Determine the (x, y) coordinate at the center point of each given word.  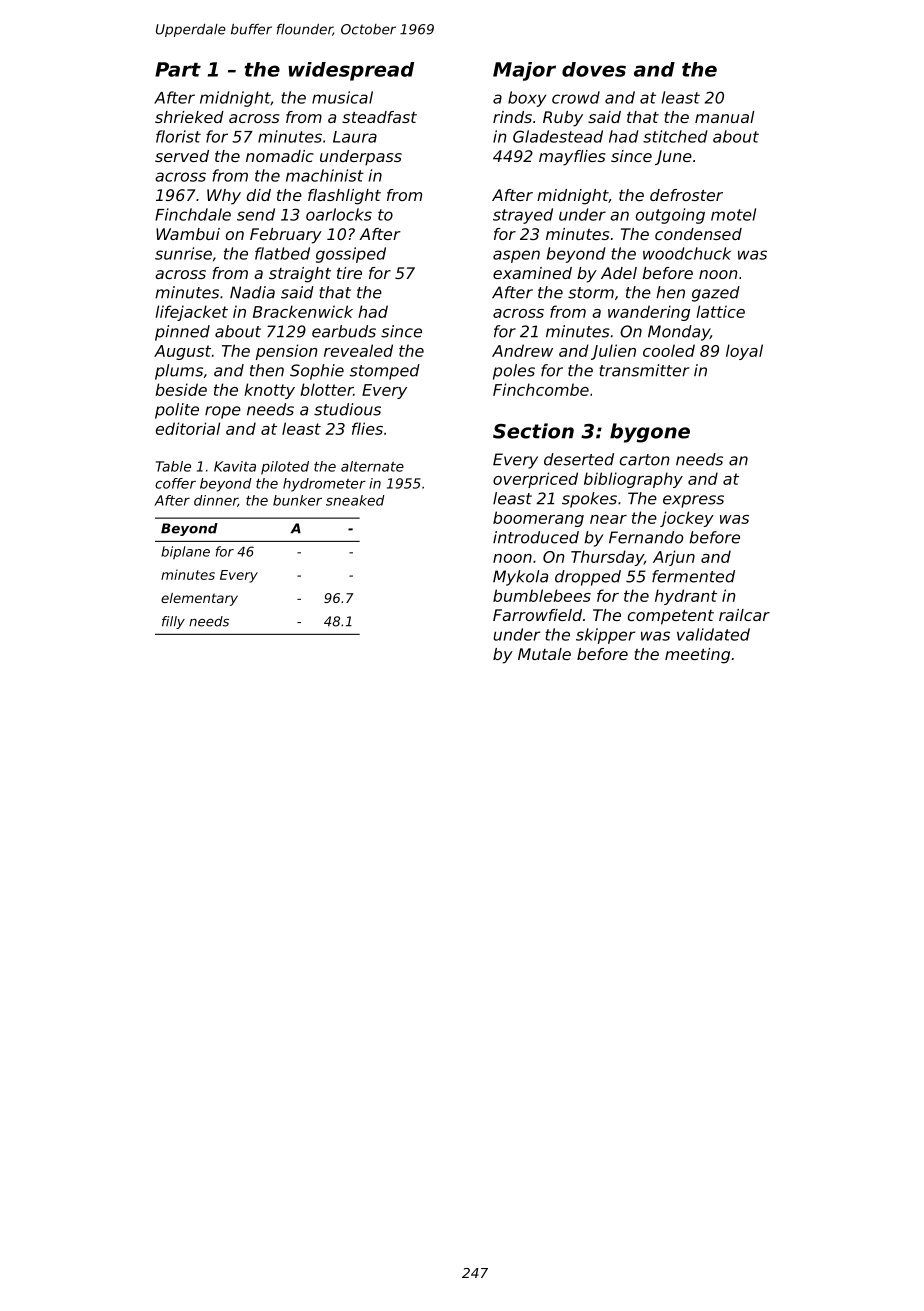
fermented (693, 576)
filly (173, 622)
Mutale (544, 654)
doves (594, 69)
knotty (269, 391)
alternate (372, 466)
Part (178, 69)
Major (524, 71)
